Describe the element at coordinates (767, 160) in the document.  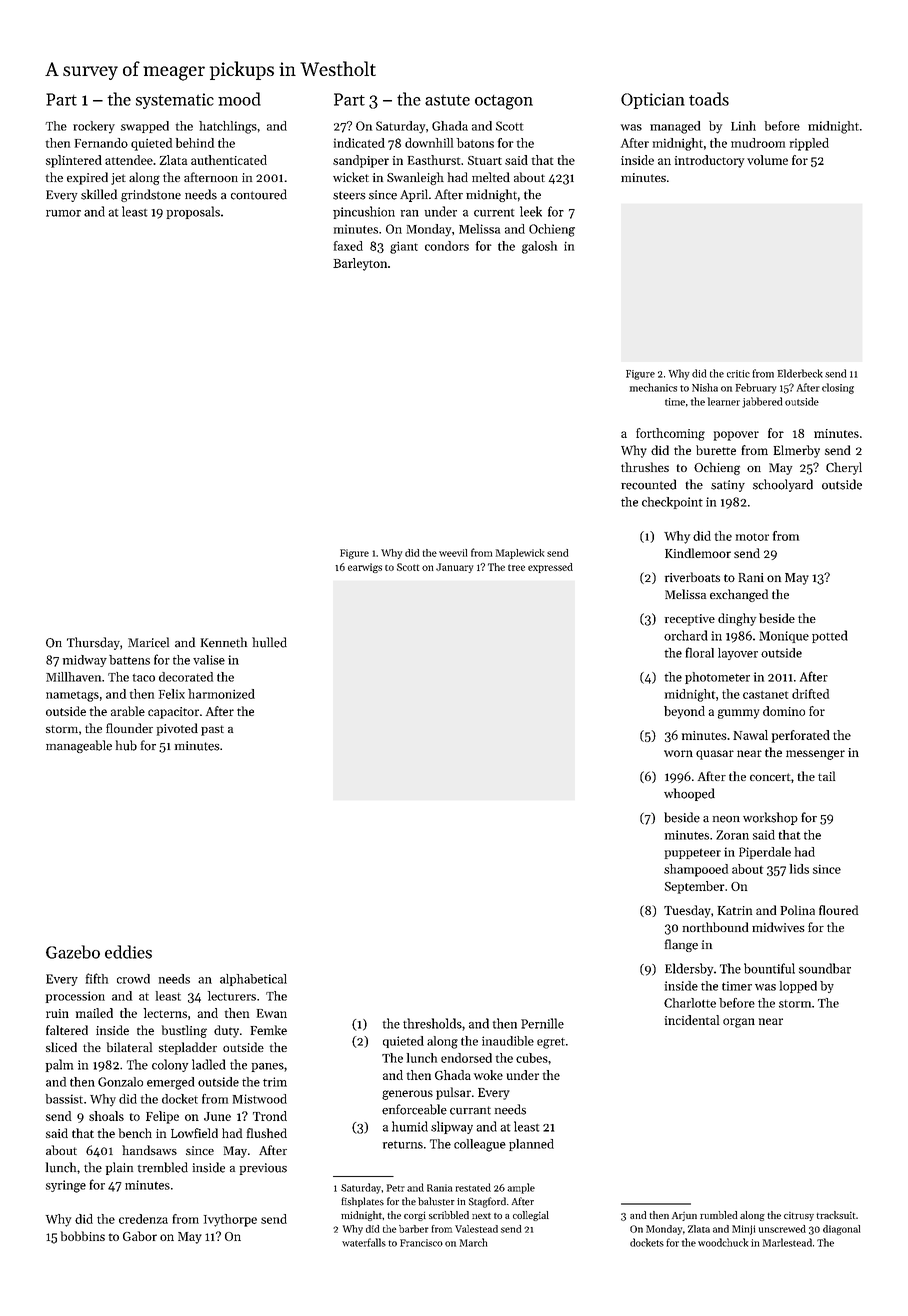
I see `volume` at that location.
